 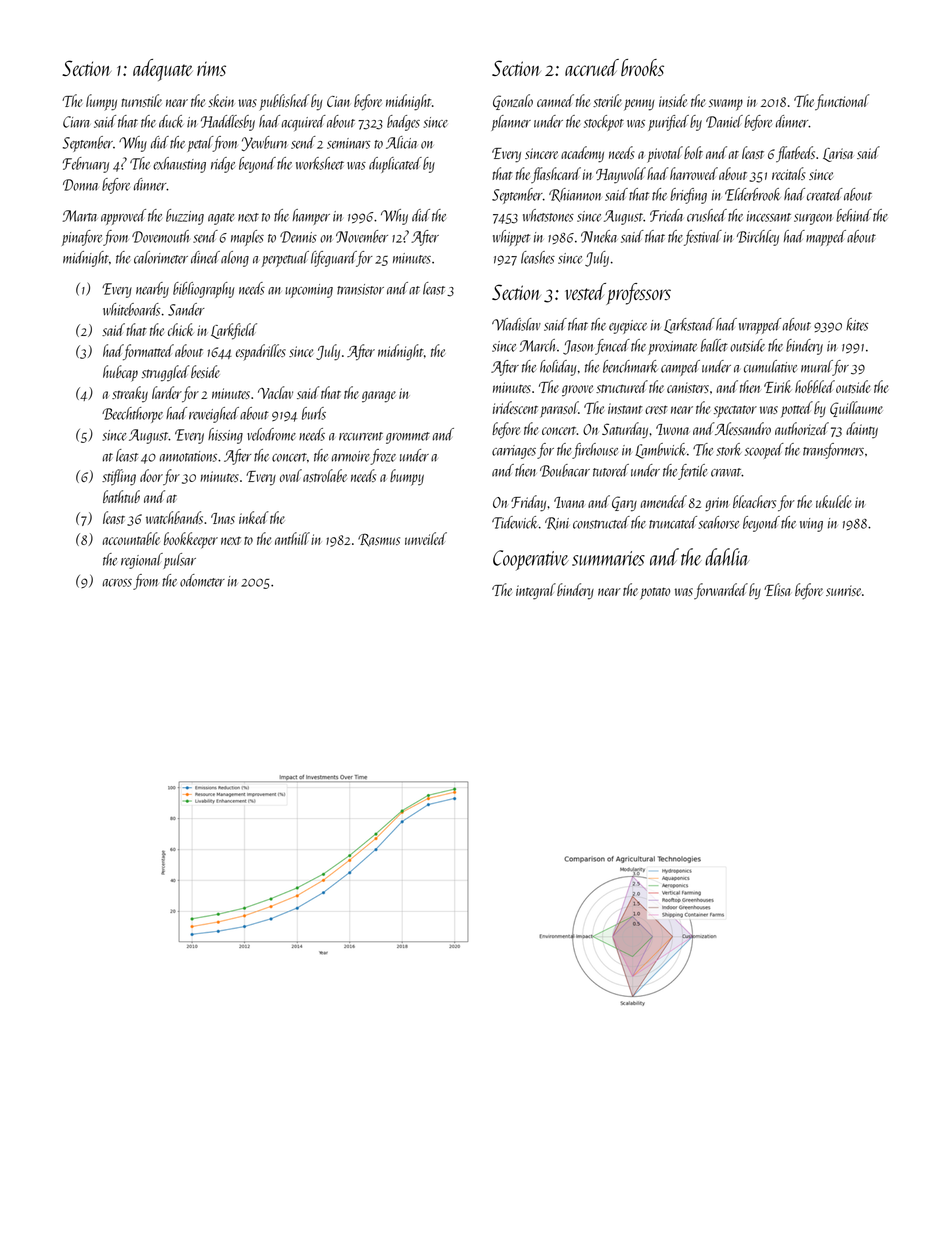 I want to click on Rasmus, so click(x=379, y=540).
